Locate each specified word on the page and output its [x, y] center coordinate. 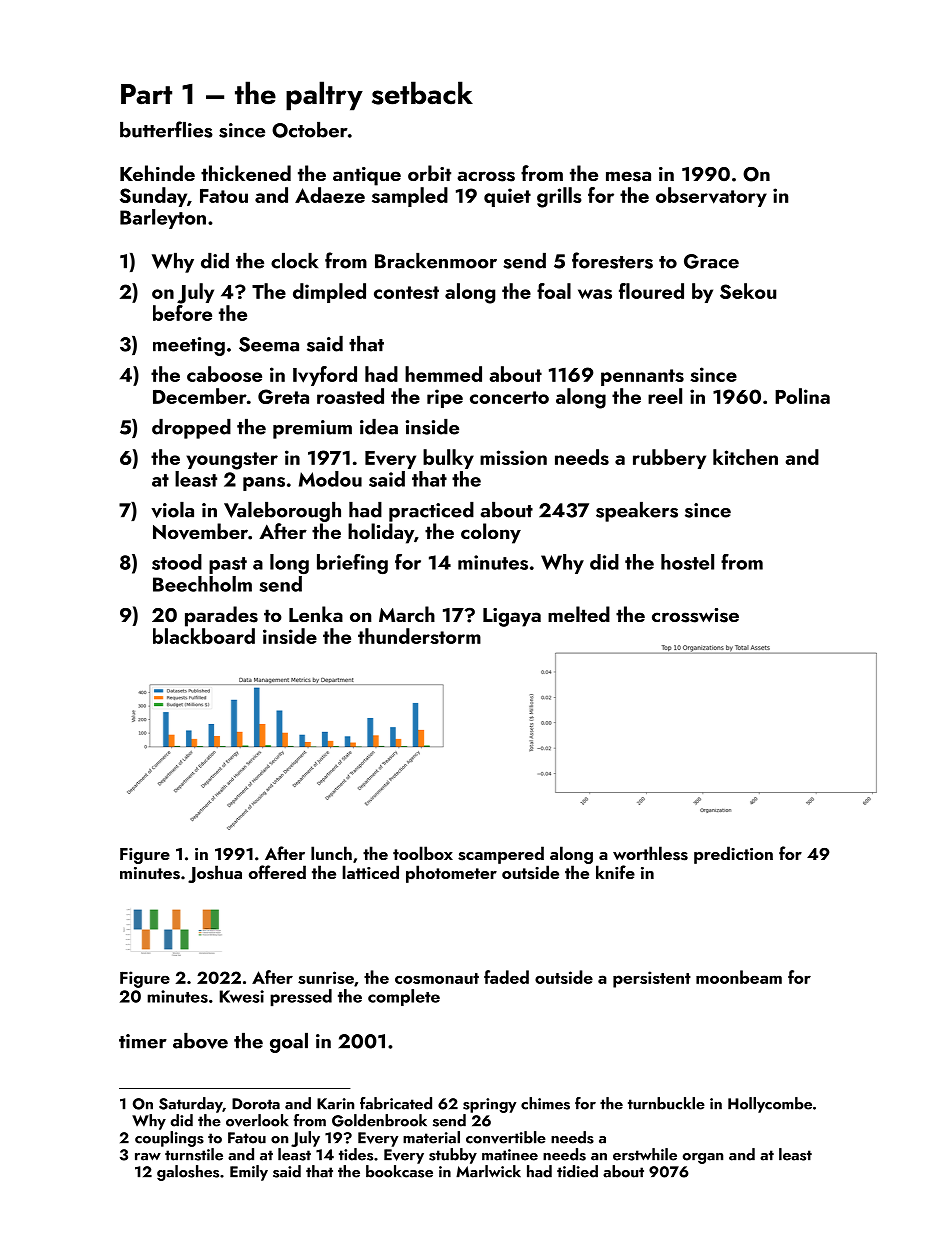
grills [559, 197]
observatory [711, 197]
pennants [642, 377]
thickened [246, 173]
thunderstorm [419, 636]
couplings [169, 1139]
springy [489, 1105]
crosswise [695, 615]
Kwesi [242, 996]
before [182, 313]
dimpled [329, 293]
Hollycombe [770, 1105]
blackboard [204, 636]
